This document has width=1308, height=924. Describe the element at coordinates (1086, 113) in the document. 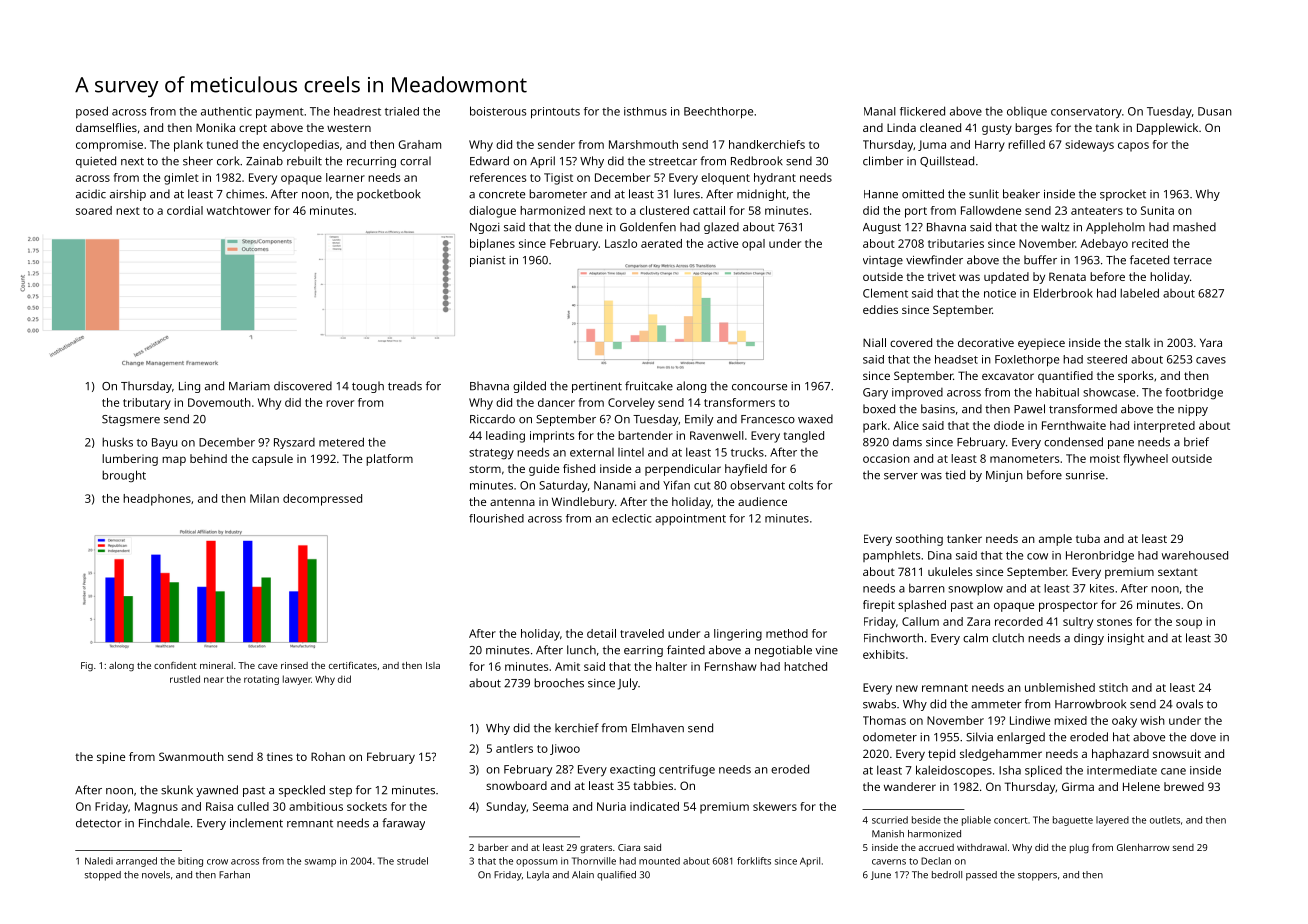

I see `conservatory` at that location.
